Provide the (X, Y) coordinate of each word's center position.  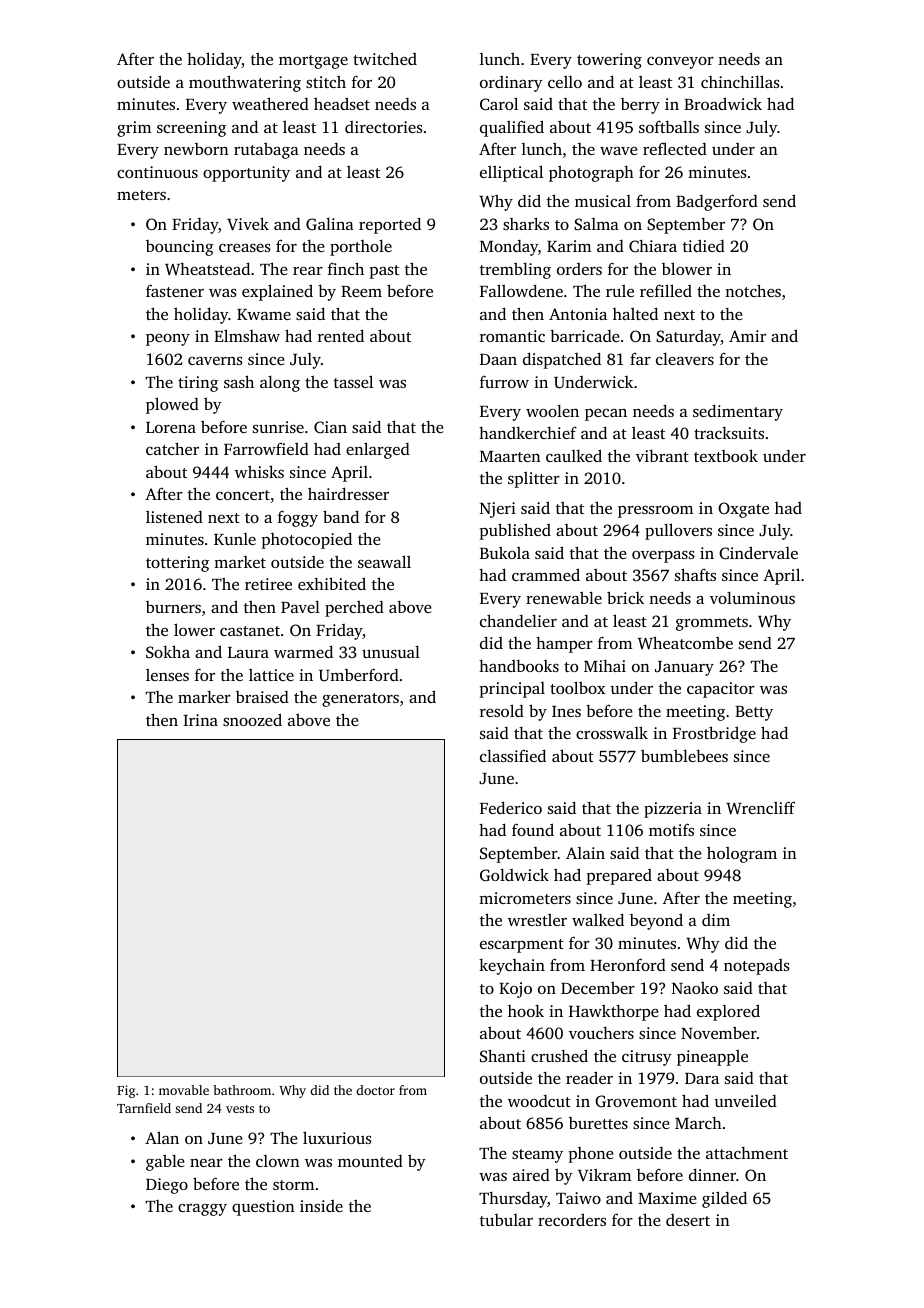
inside (321, 1206)
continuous (157, 172)
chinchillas (740, 81)
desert (688, 1220)
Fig (126, 1091)
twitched (385, 58)
